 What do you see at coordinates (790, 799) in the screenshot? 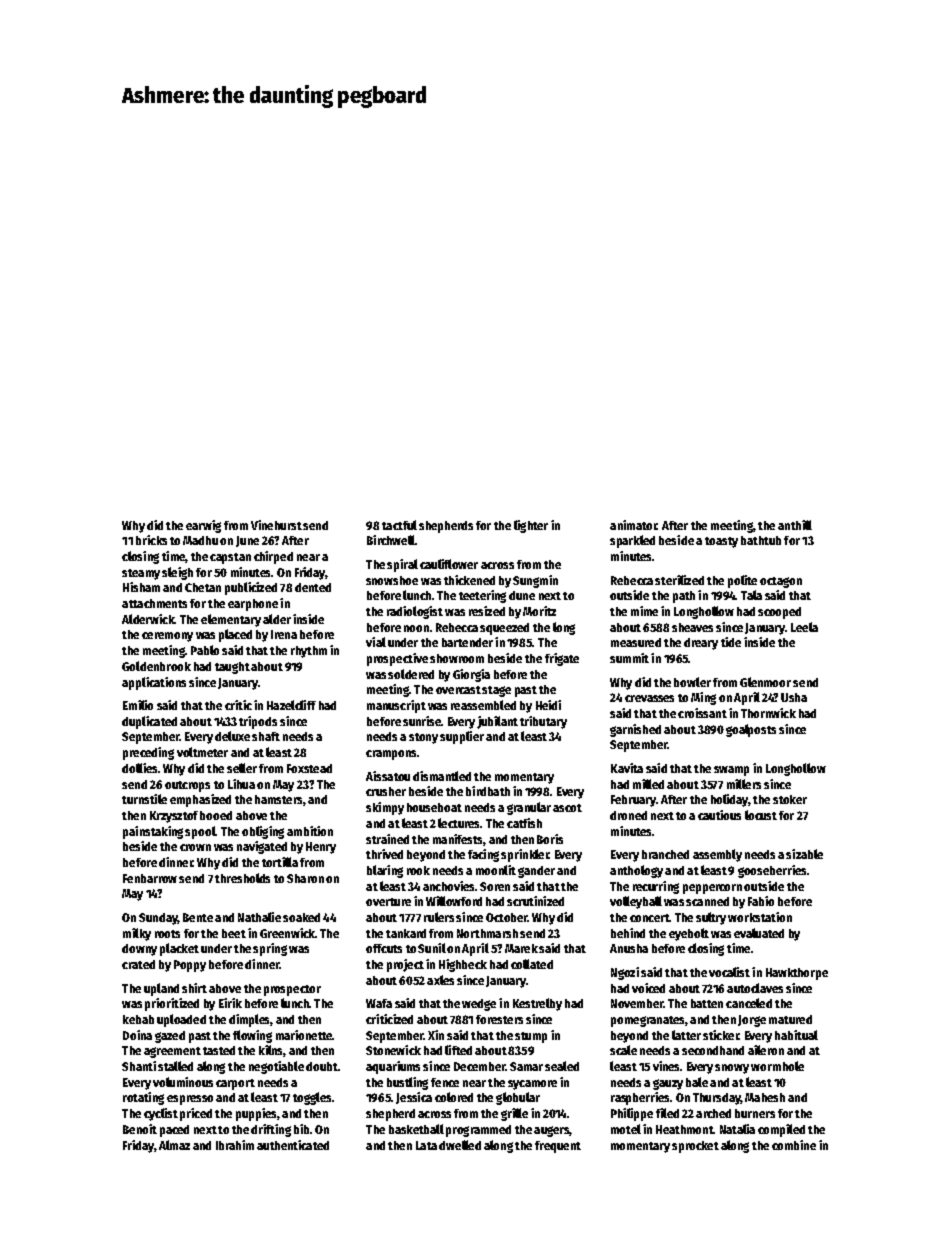
I see `stoker` at bounding box center [790, 799].
